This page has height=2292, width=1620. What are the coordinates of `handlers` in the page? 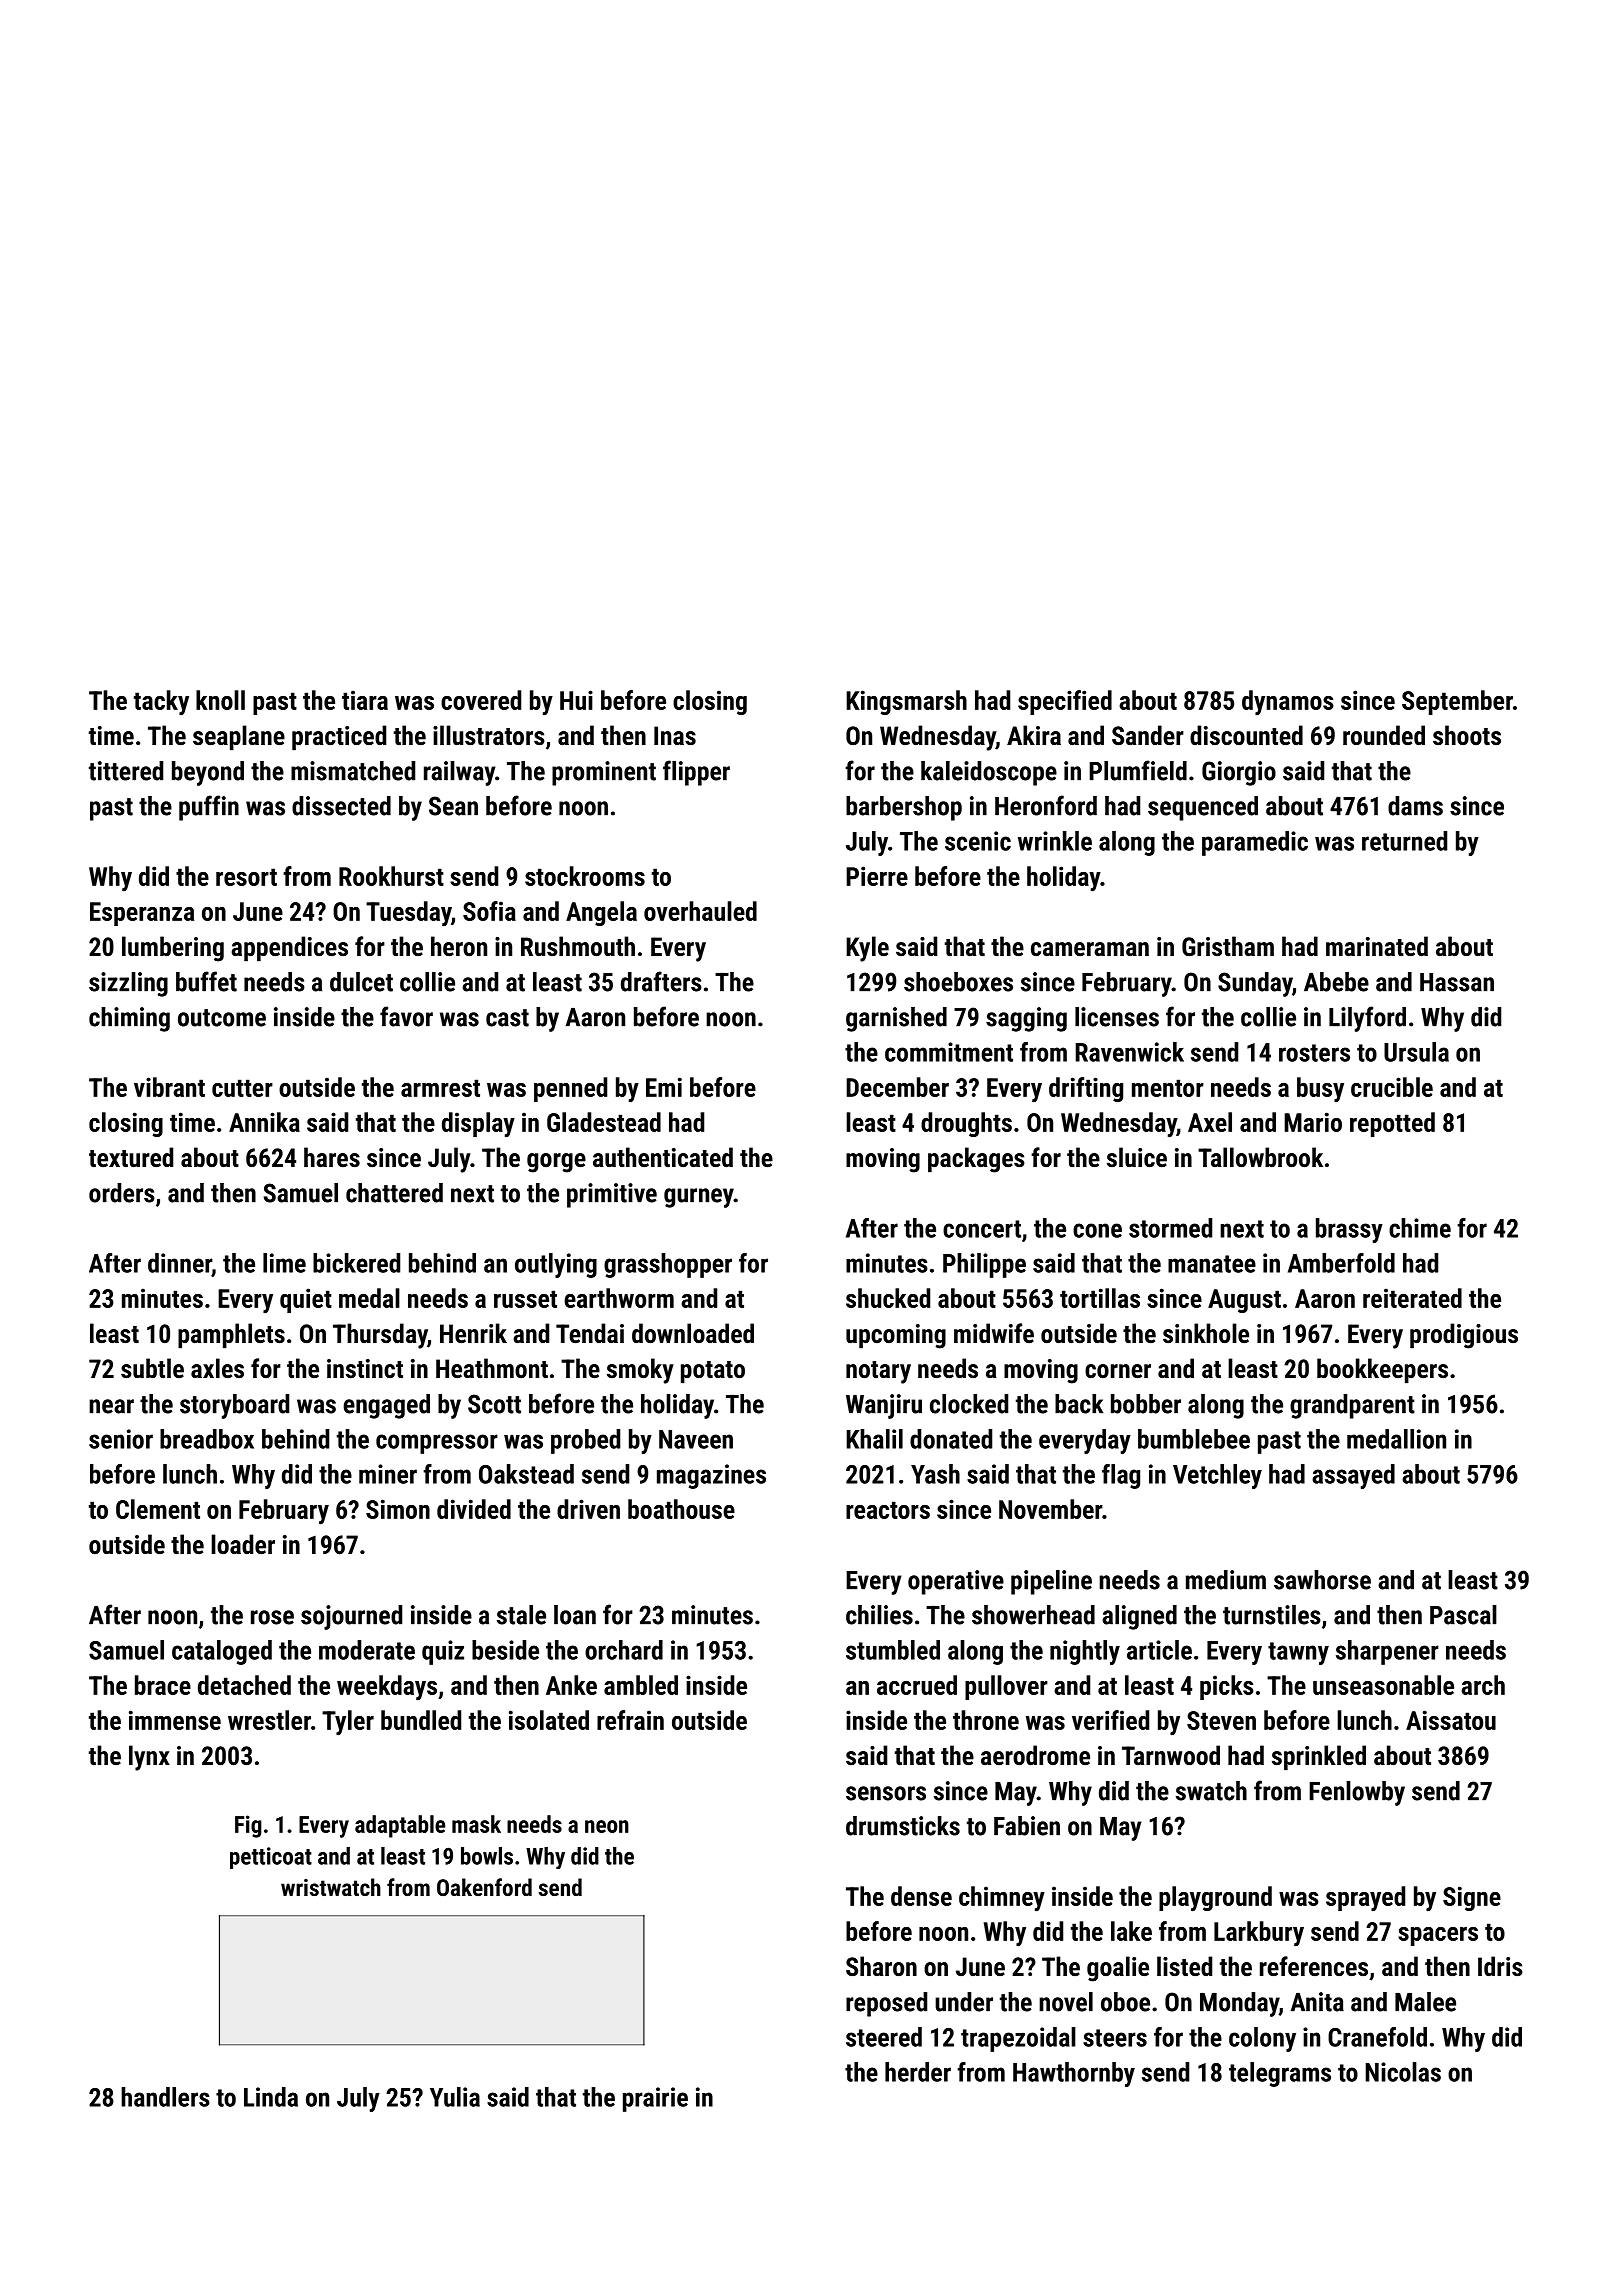 It's located at (165, 2097).
